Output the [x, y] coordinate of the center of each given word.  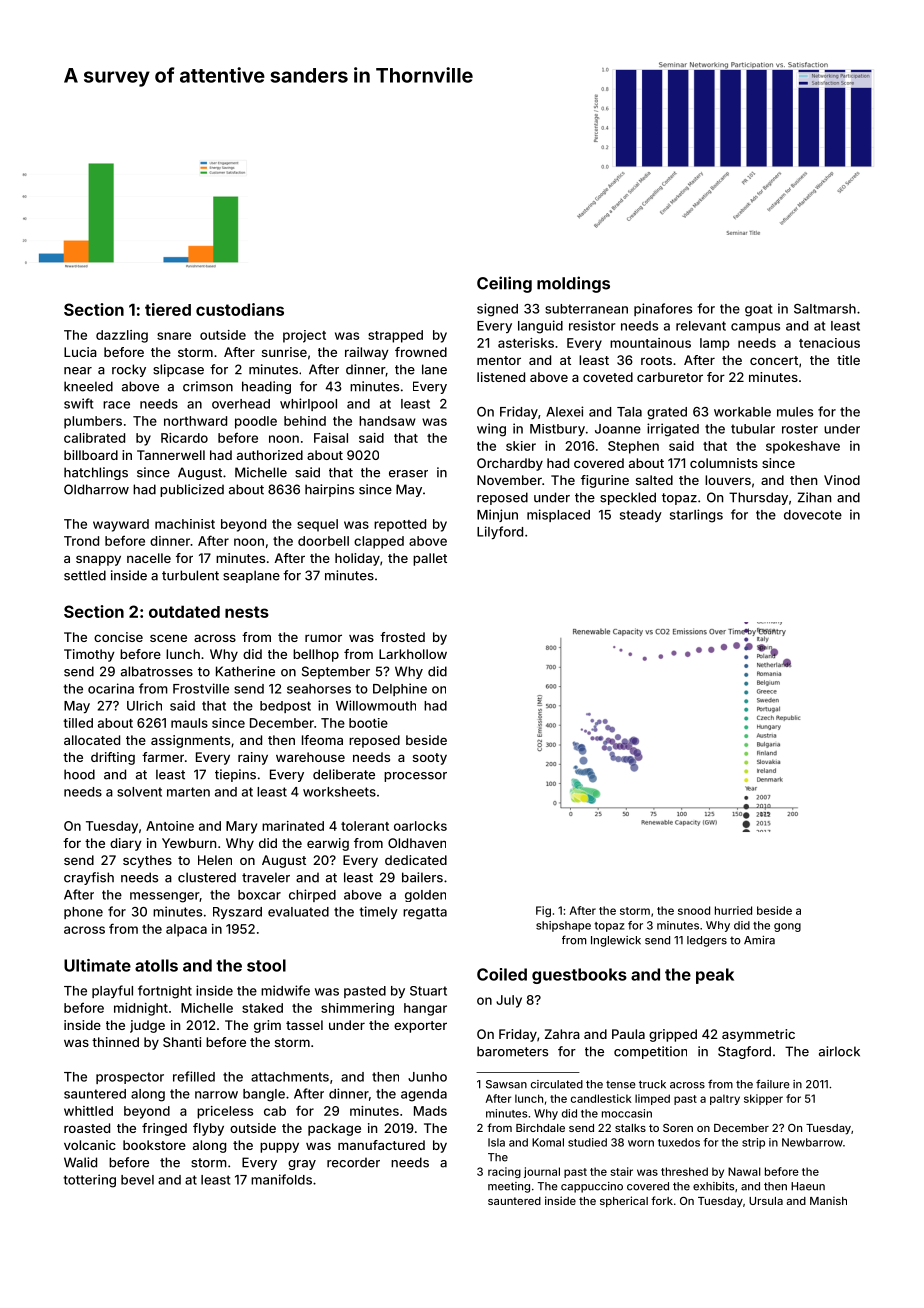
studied [587, 1142]
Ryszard [237, 913]
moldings [573, 284]
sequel [317, 525]
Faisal [331, 438]
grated [667, 413]
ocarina [111, 688]
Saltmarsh [825, 309]
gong [787, 927]
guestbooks [579, 976]
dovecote [813, 515]
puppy [279, 1147]
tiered [168, 309]
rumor [323, 638]
